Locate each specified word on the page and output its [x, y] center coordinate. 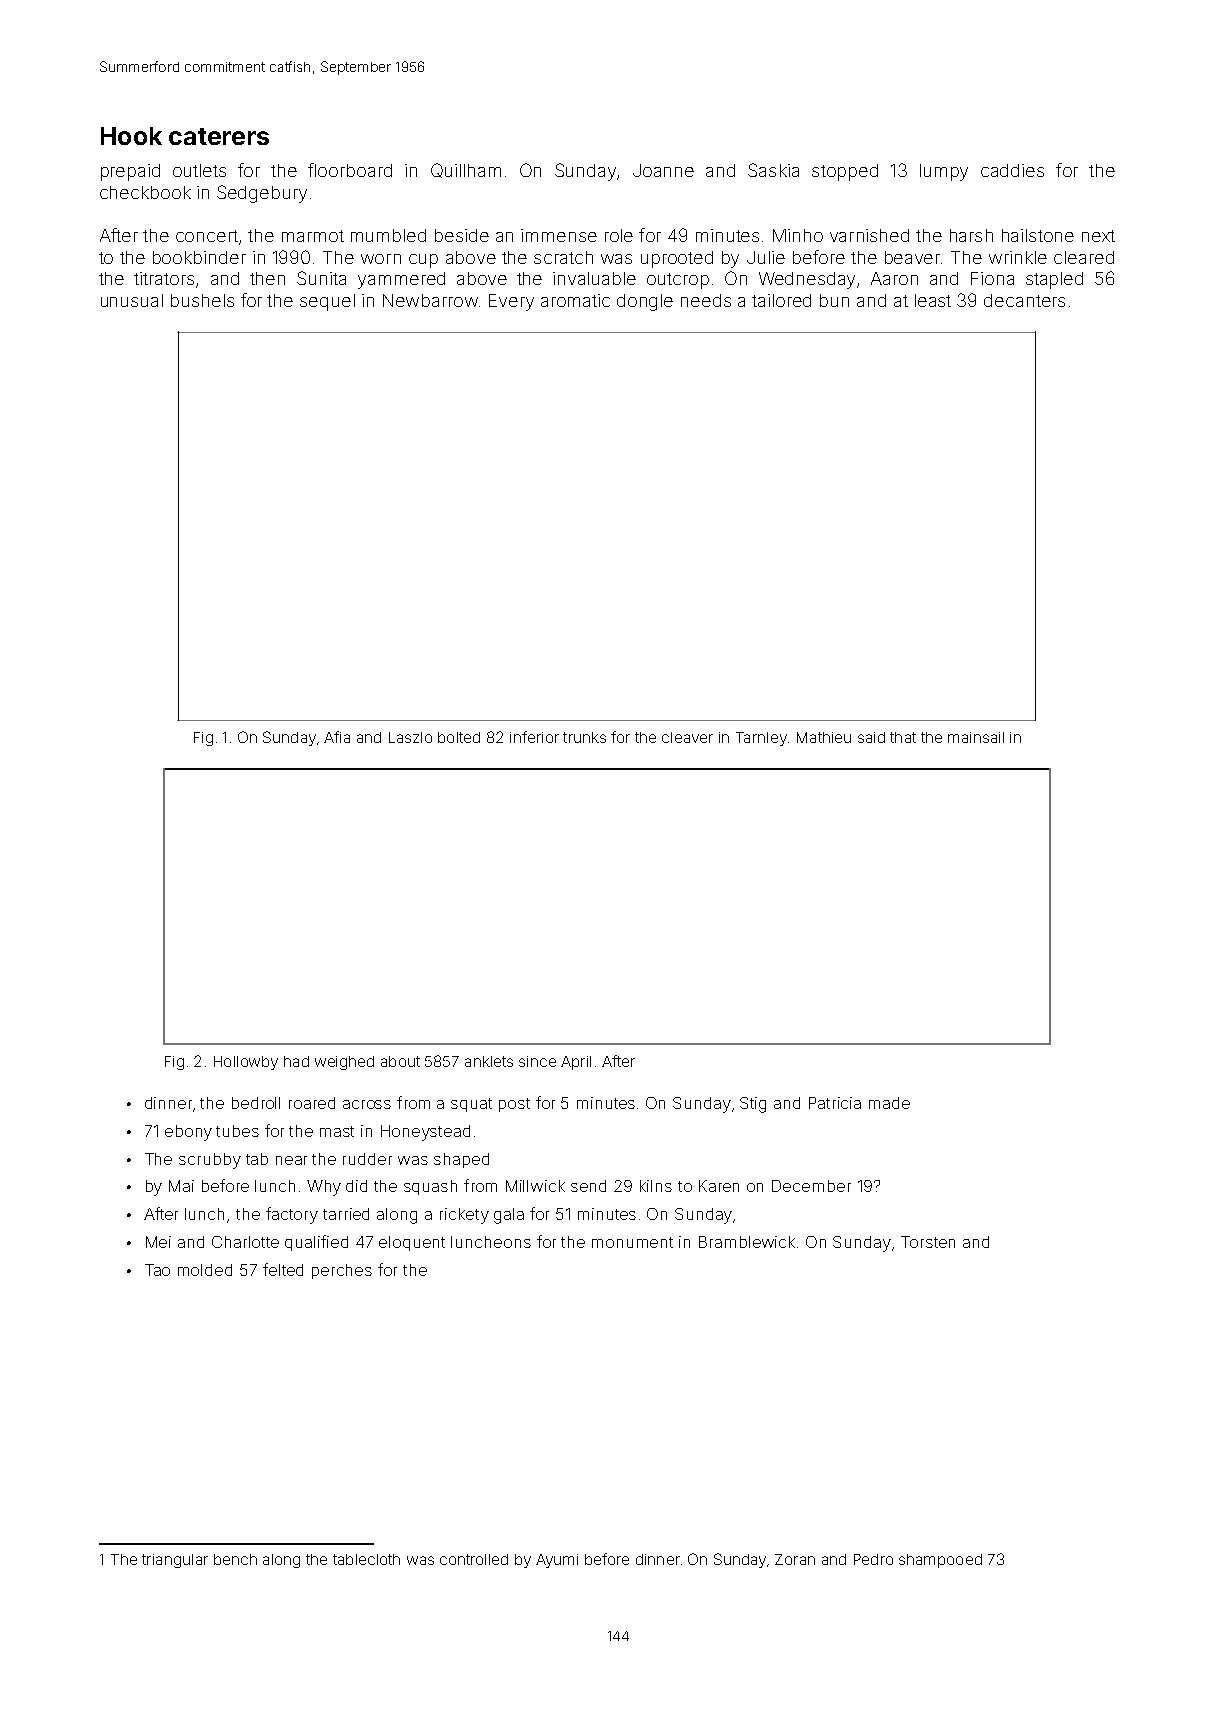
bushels [202, 300]
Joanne [663, 170]
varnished [869, 235]
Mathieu [824, 737]
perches [342, 1271]
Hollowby [246, 1063]
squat [471, 1105]
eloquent [412, 1243]
